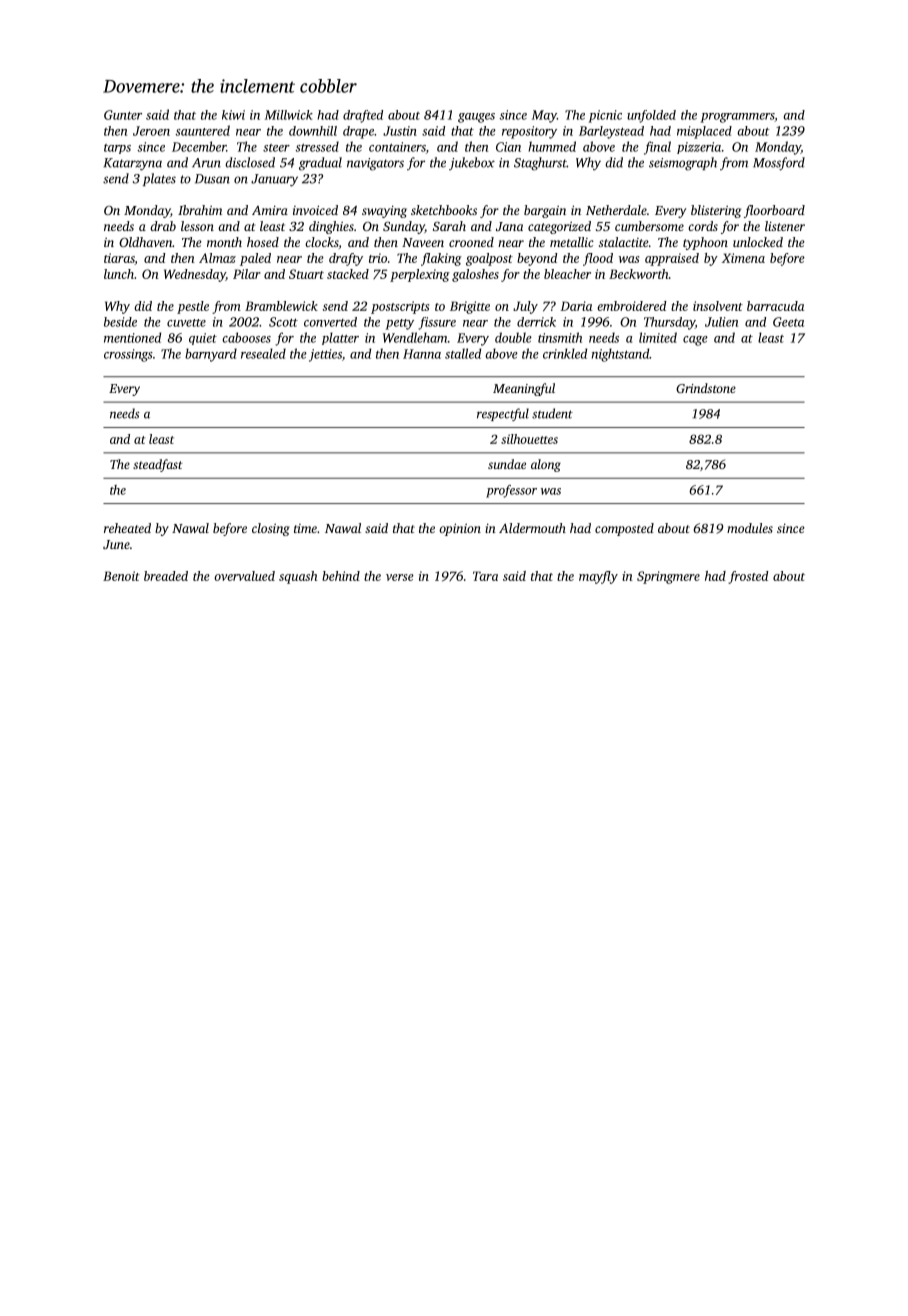 The height and width of the screenshot is (1316, 908). What do you see at coordinates (743, 258) in the screenshot?
I see `Ximena` at bounding box center [743, 258].
